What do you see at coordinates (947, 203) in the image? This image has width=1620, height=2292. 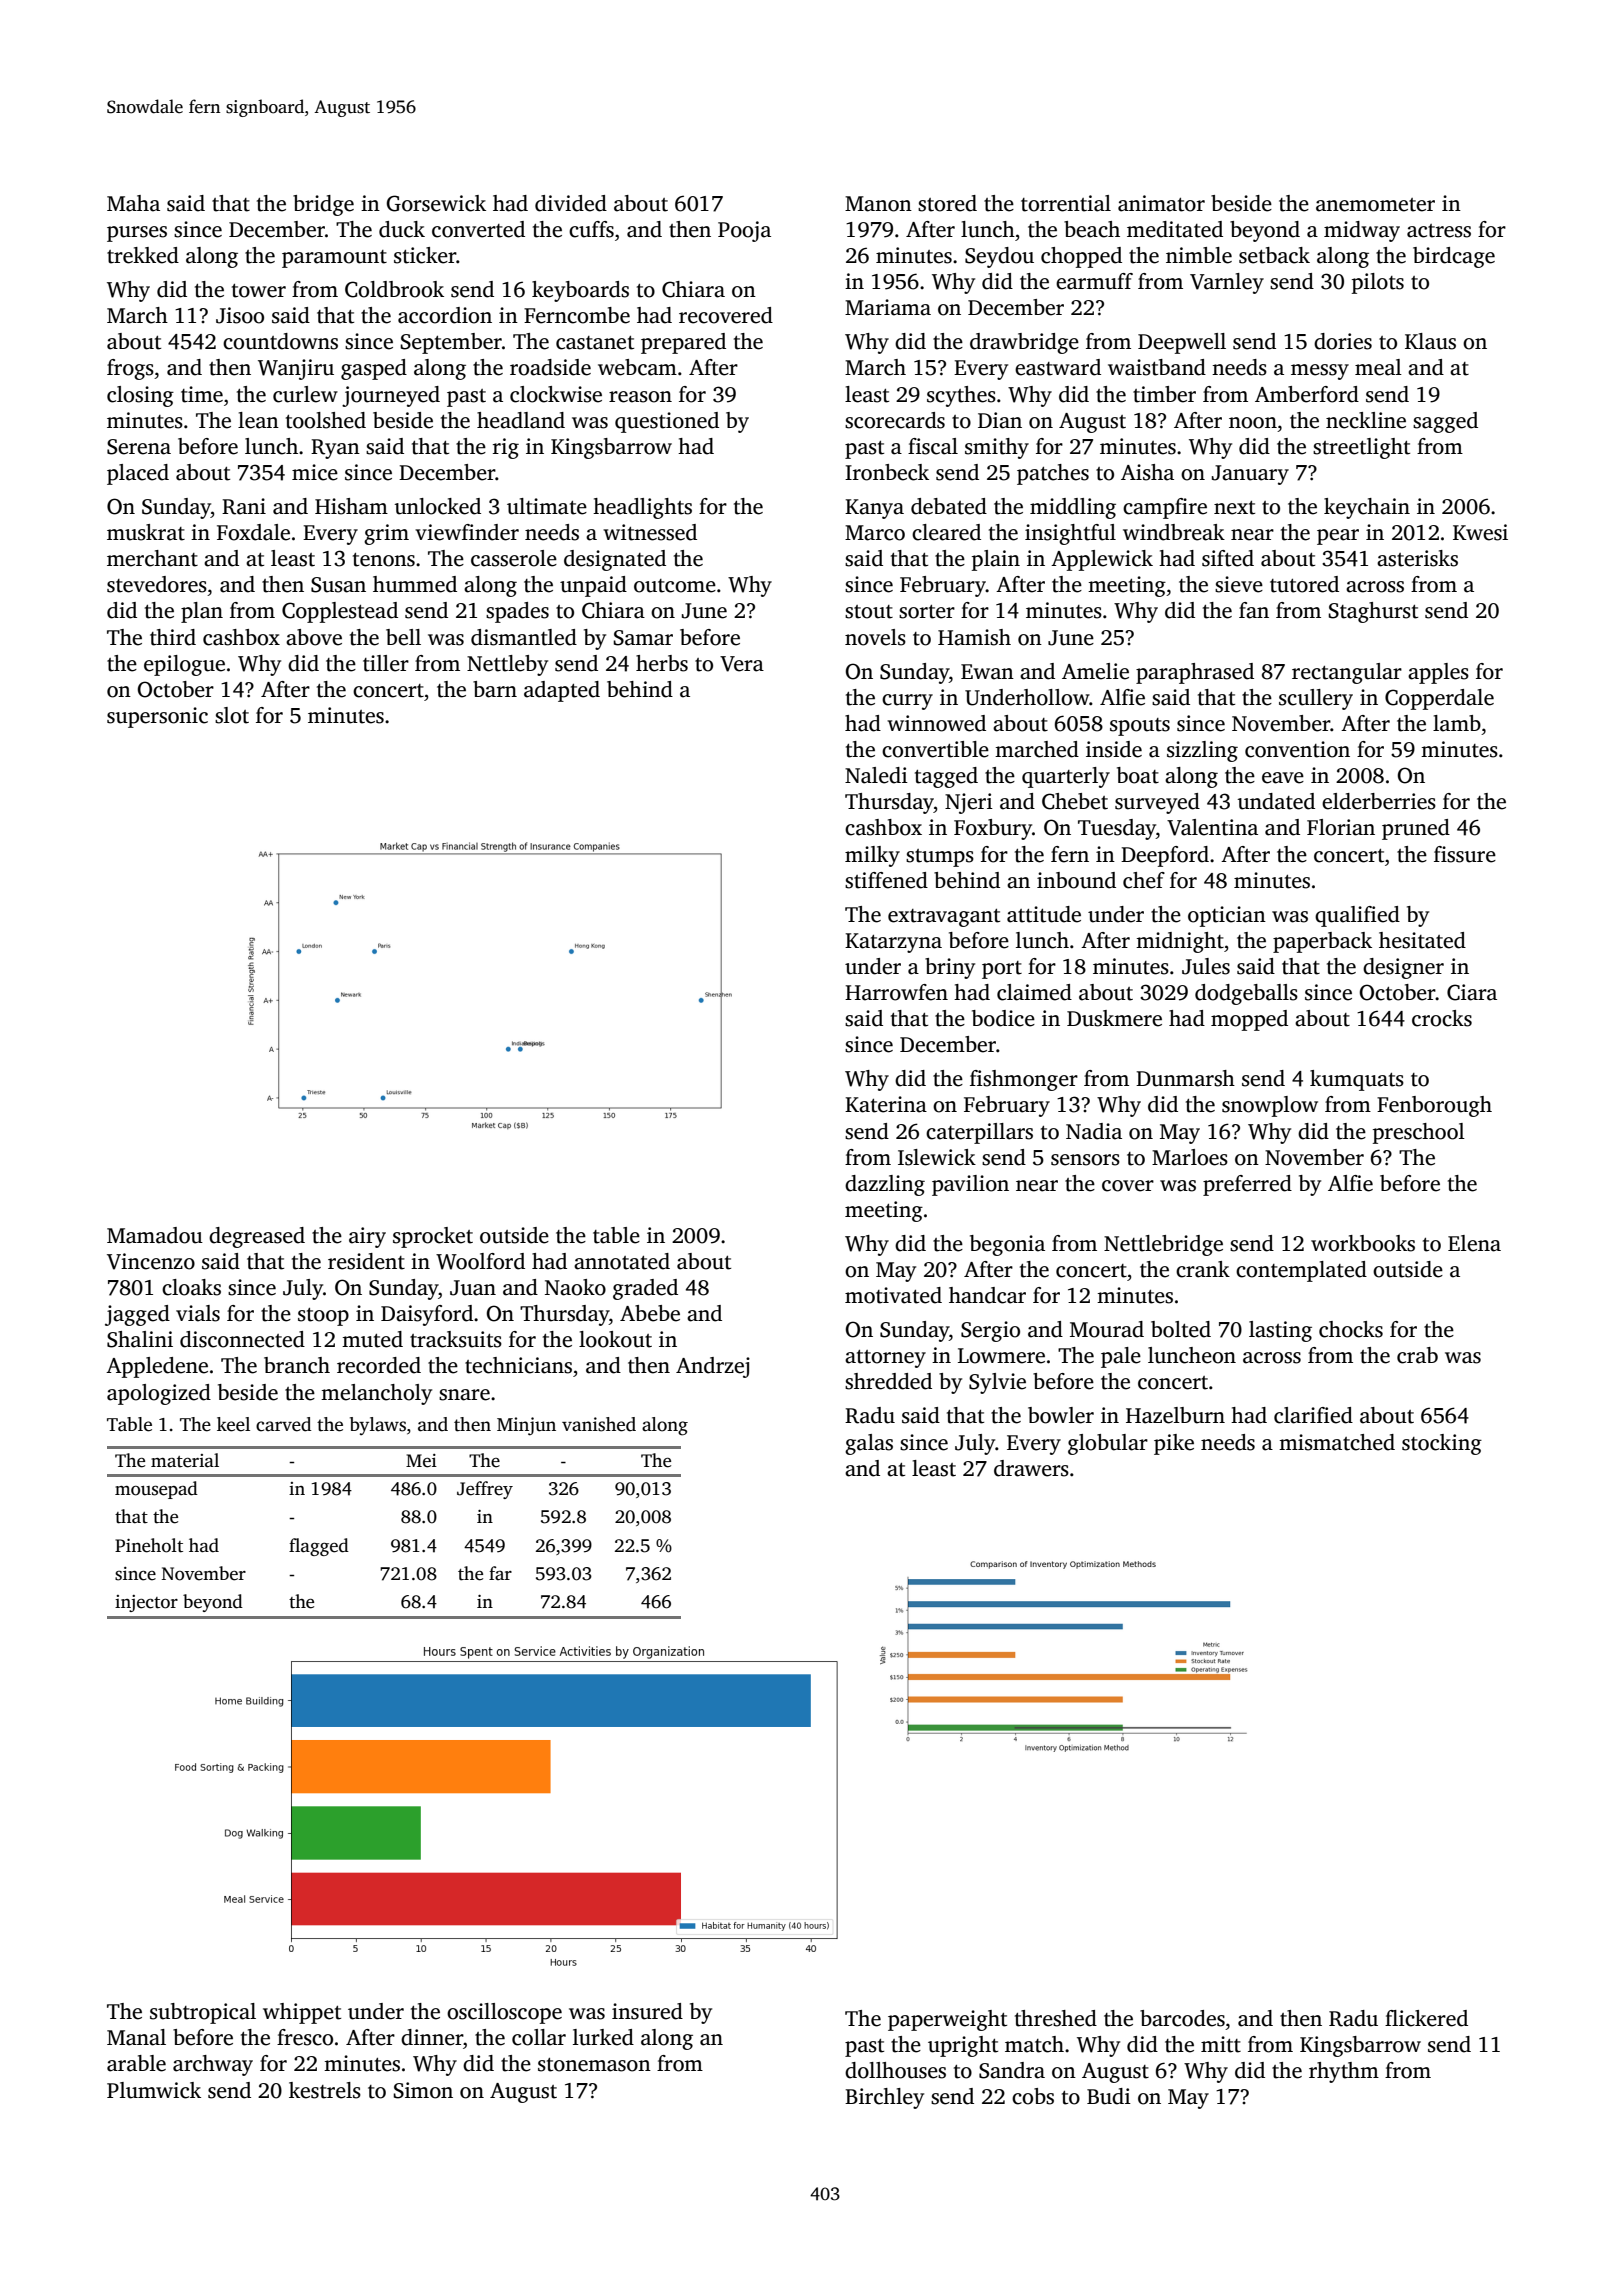 I see `stored` at bounding box center [947, 203].
